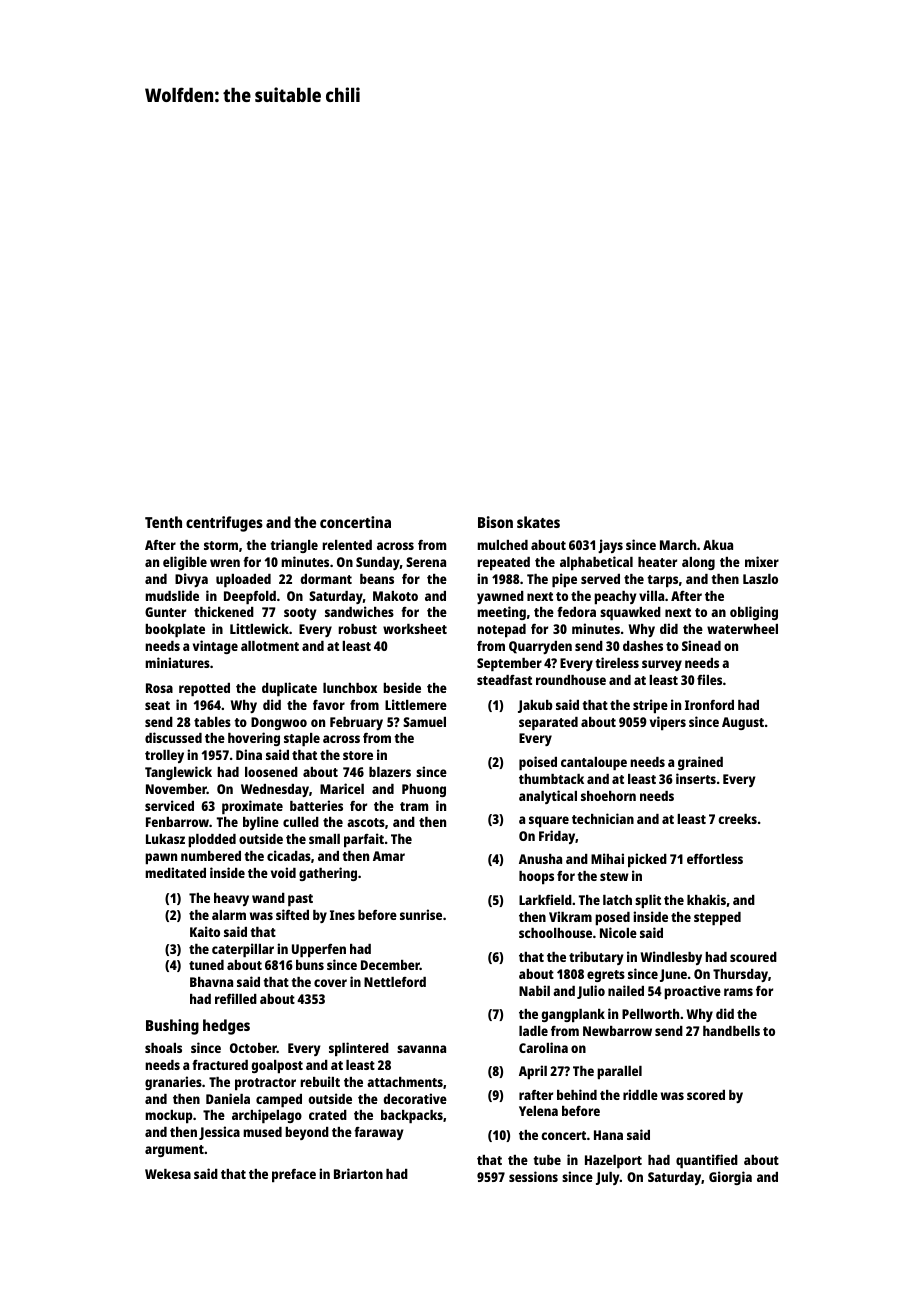 The height and width of the screenshot is (1314, 924). What do you see at coordinates (225, 563) in the screenshot?
I see `wren` at bounding box center [225, 563].
